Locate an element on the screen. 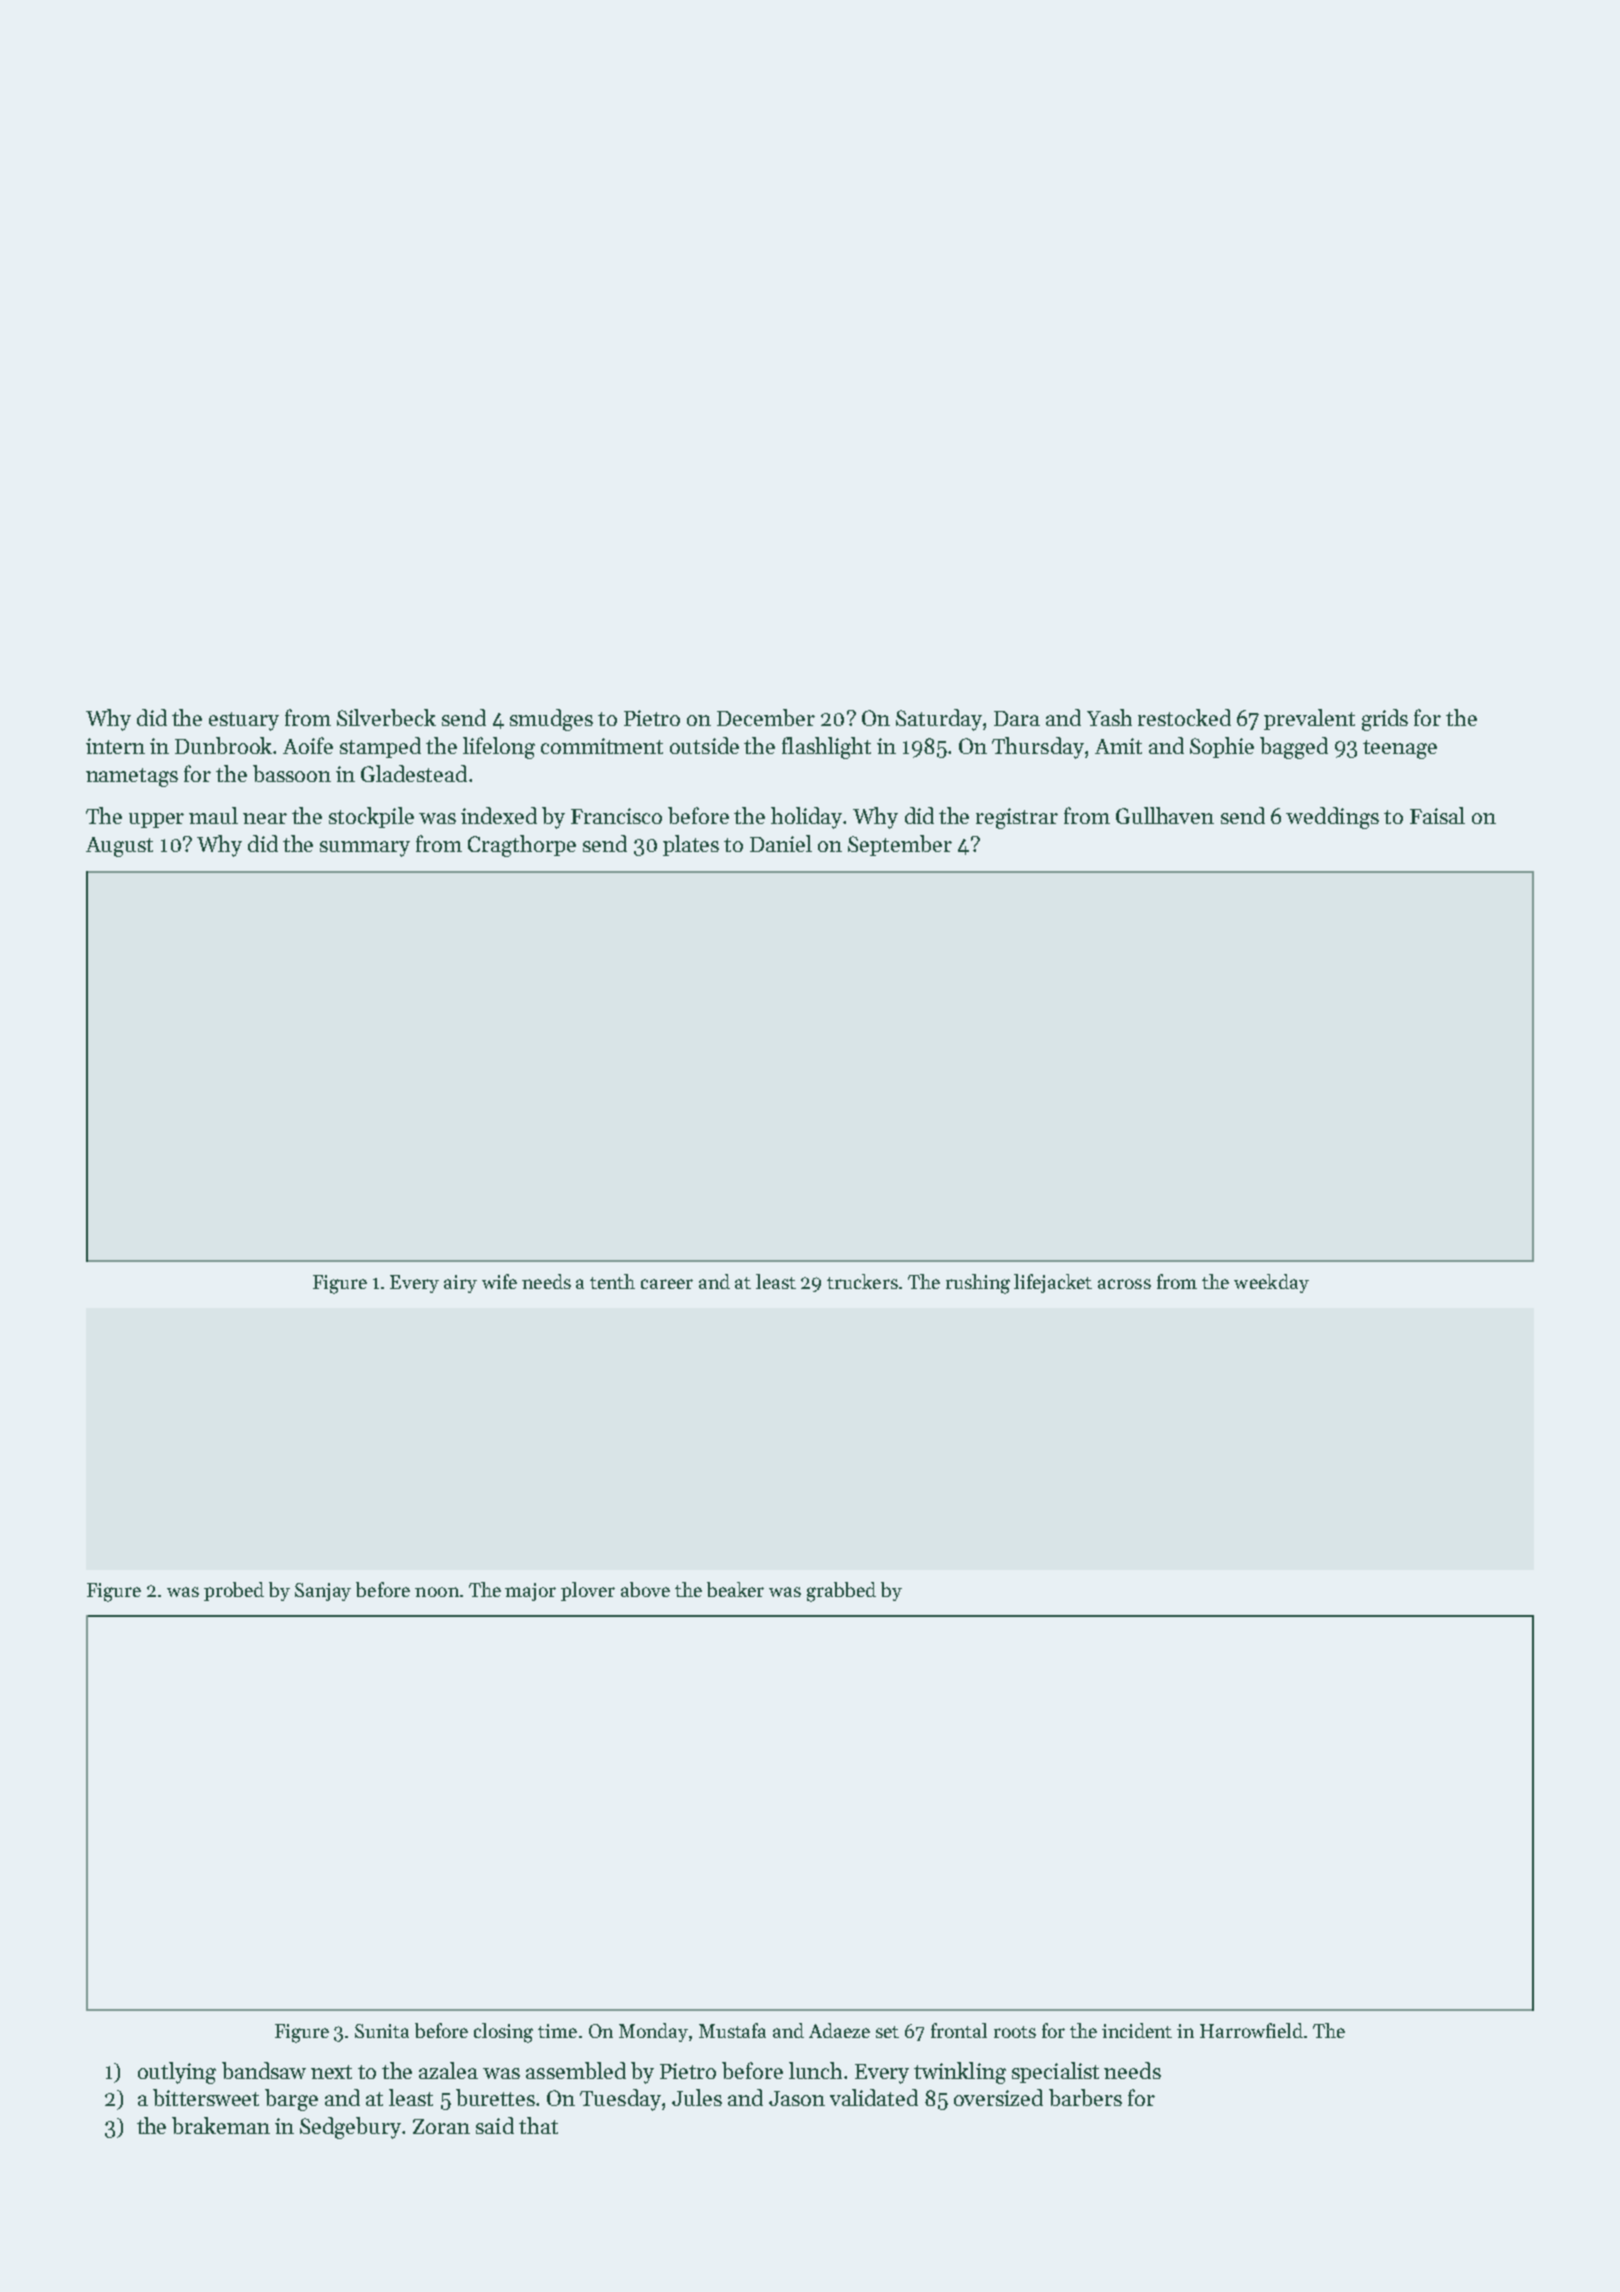  summary is located at coordinates (365, 849).
